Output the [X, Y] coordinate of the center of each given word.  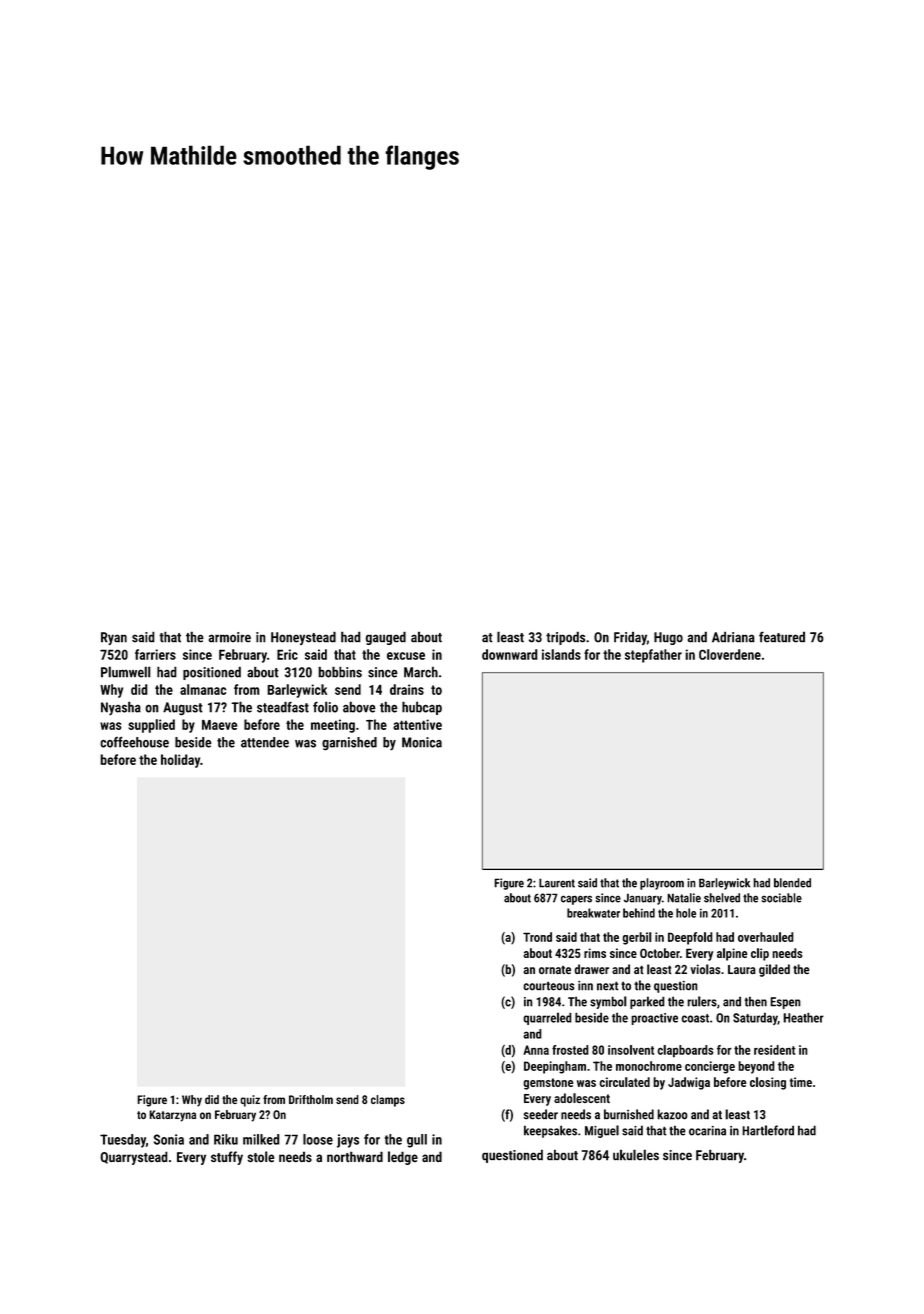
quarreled [548, 1018]
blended [792, 883]
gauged [385, 638]
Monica [422, 742]
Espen [785, 1003]
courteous [548, 986]
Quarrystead [134, 1158]
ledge [403, 1158]
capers [576, 900]
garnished [349, 743]
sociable [781, 898]
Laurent [557, 883]
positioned [212, 673]
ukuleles [636, 1155]
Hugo [668, 638]
